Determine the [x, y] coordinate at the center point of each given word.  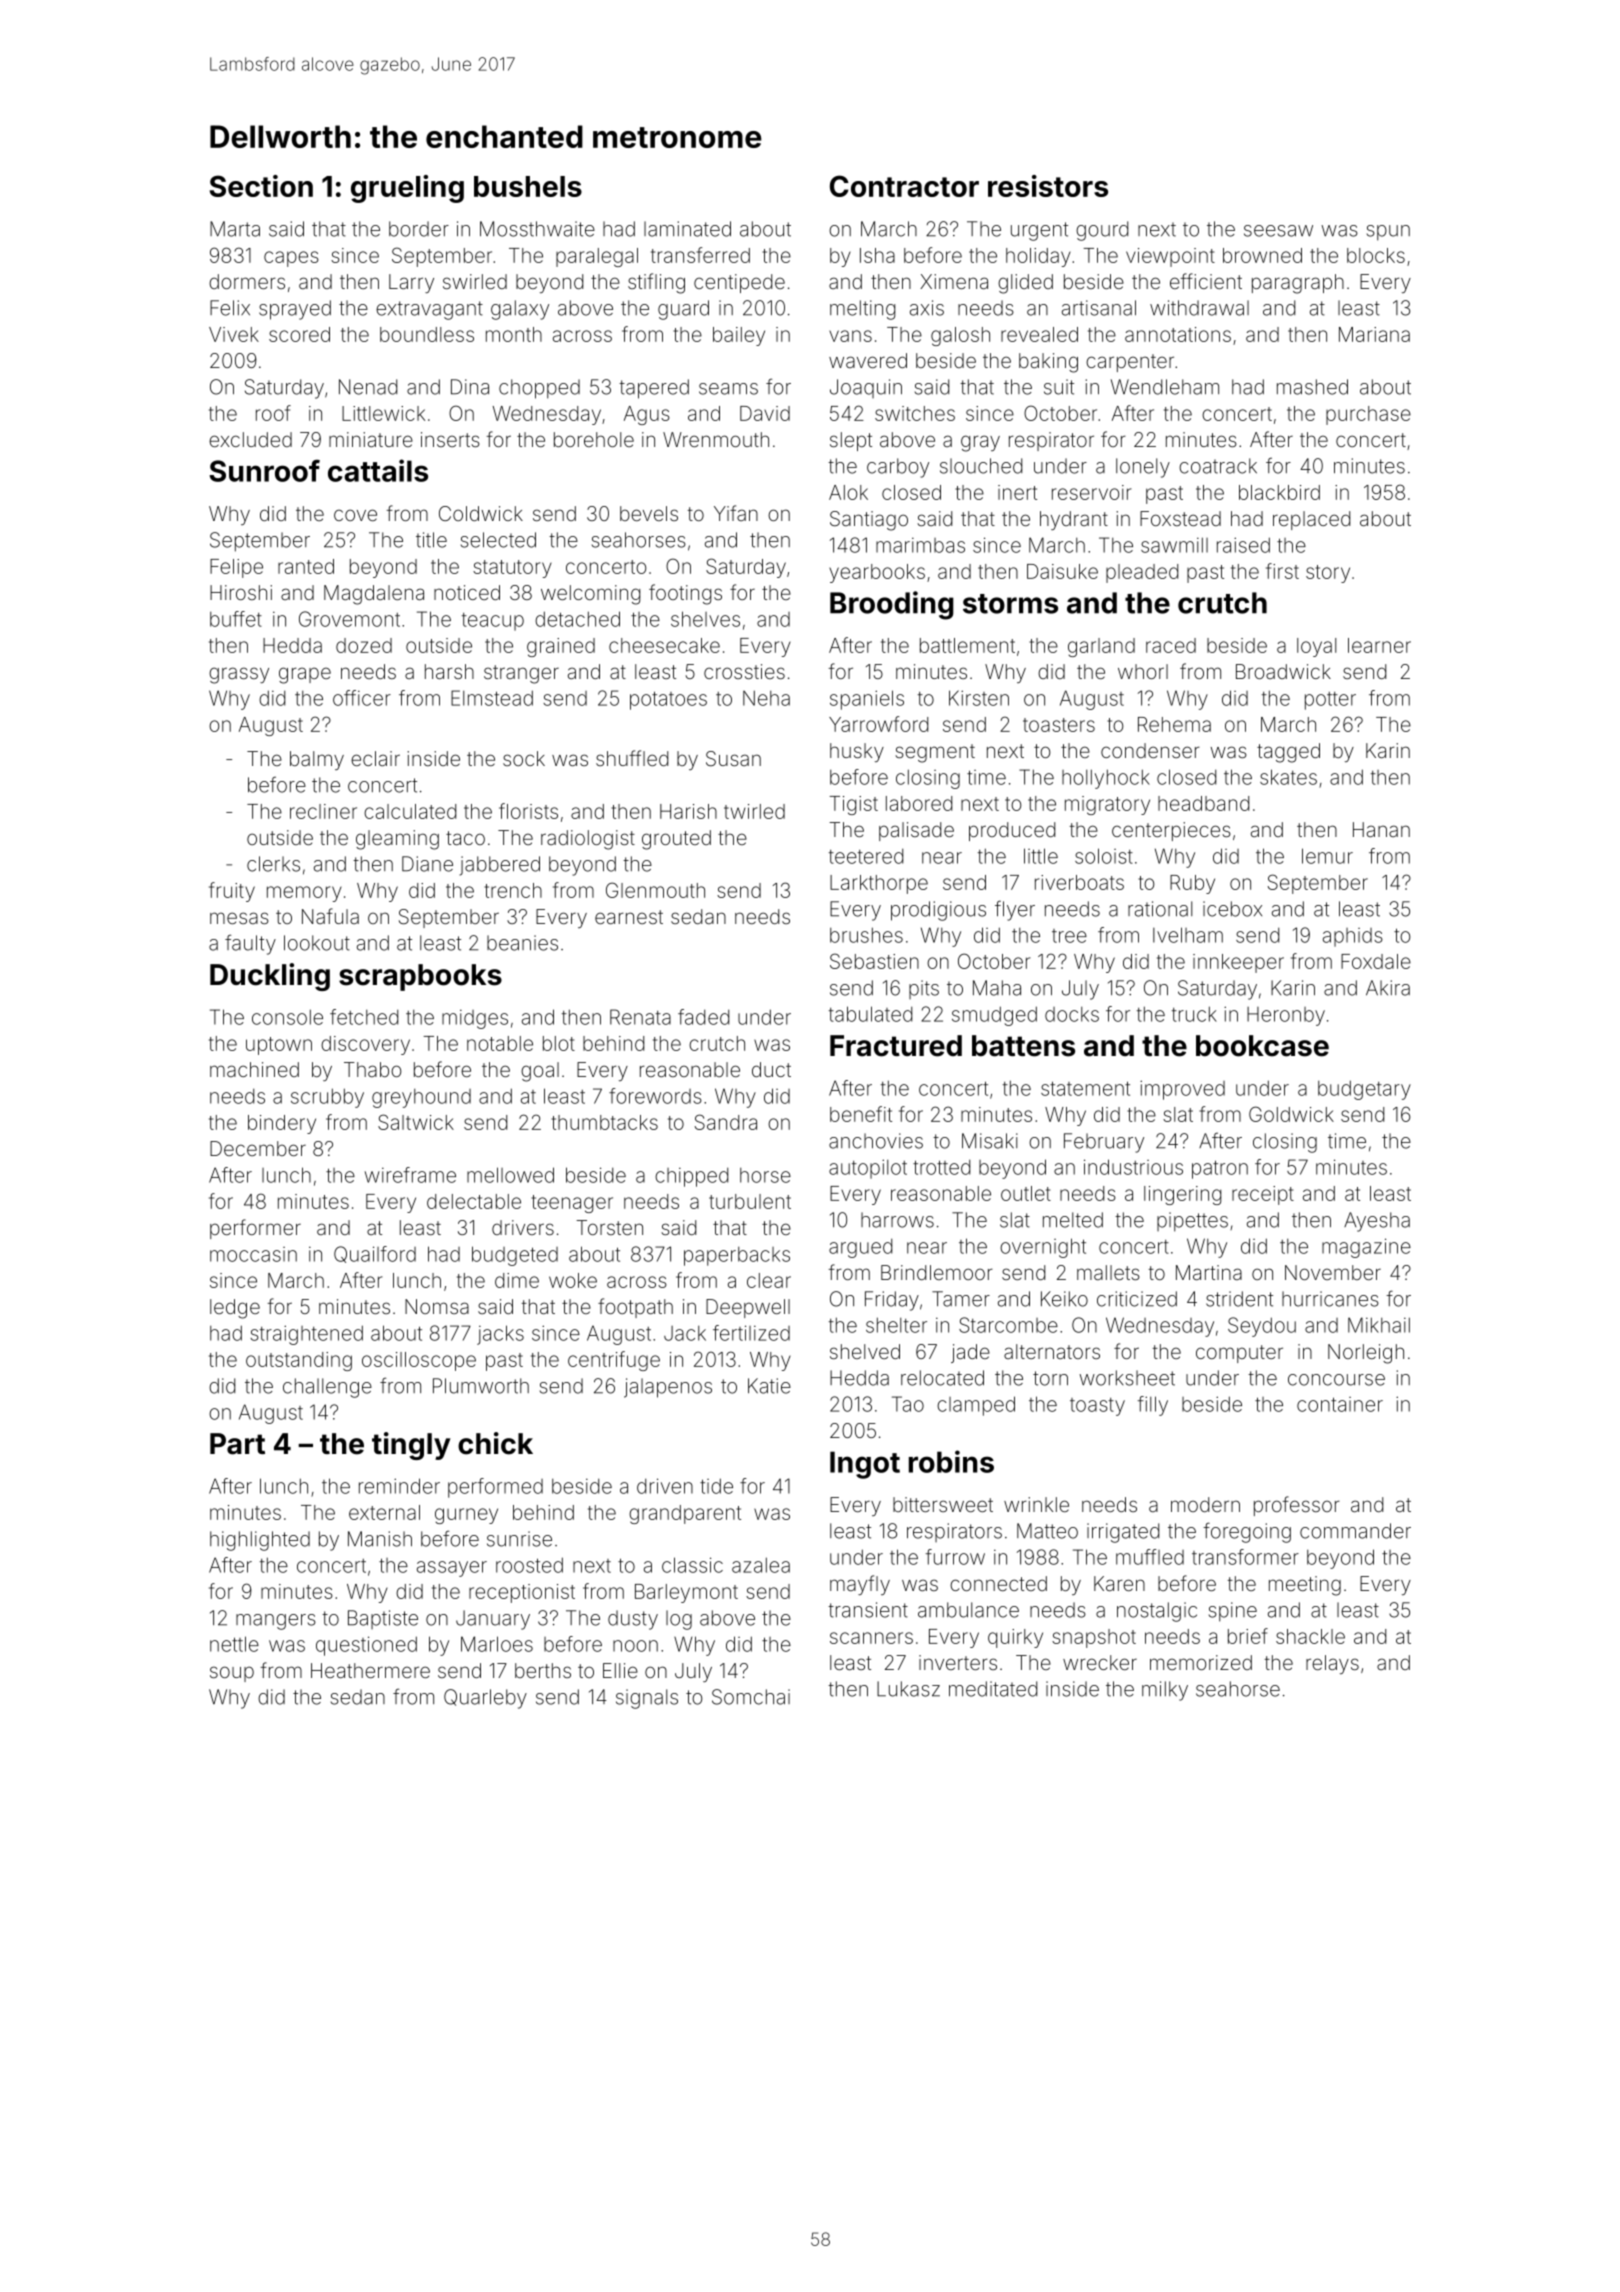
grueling [407, 189]
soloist [1104, 856]
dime [517, 1280]
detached [577, 619]
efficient [1206, 281]
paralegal [597, 257]
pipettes [1192, 1222]
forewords [655, 1096]
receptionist [522, 1593]
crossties [744, 671]
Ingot [865, 1465]
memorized [1201, 1662]
